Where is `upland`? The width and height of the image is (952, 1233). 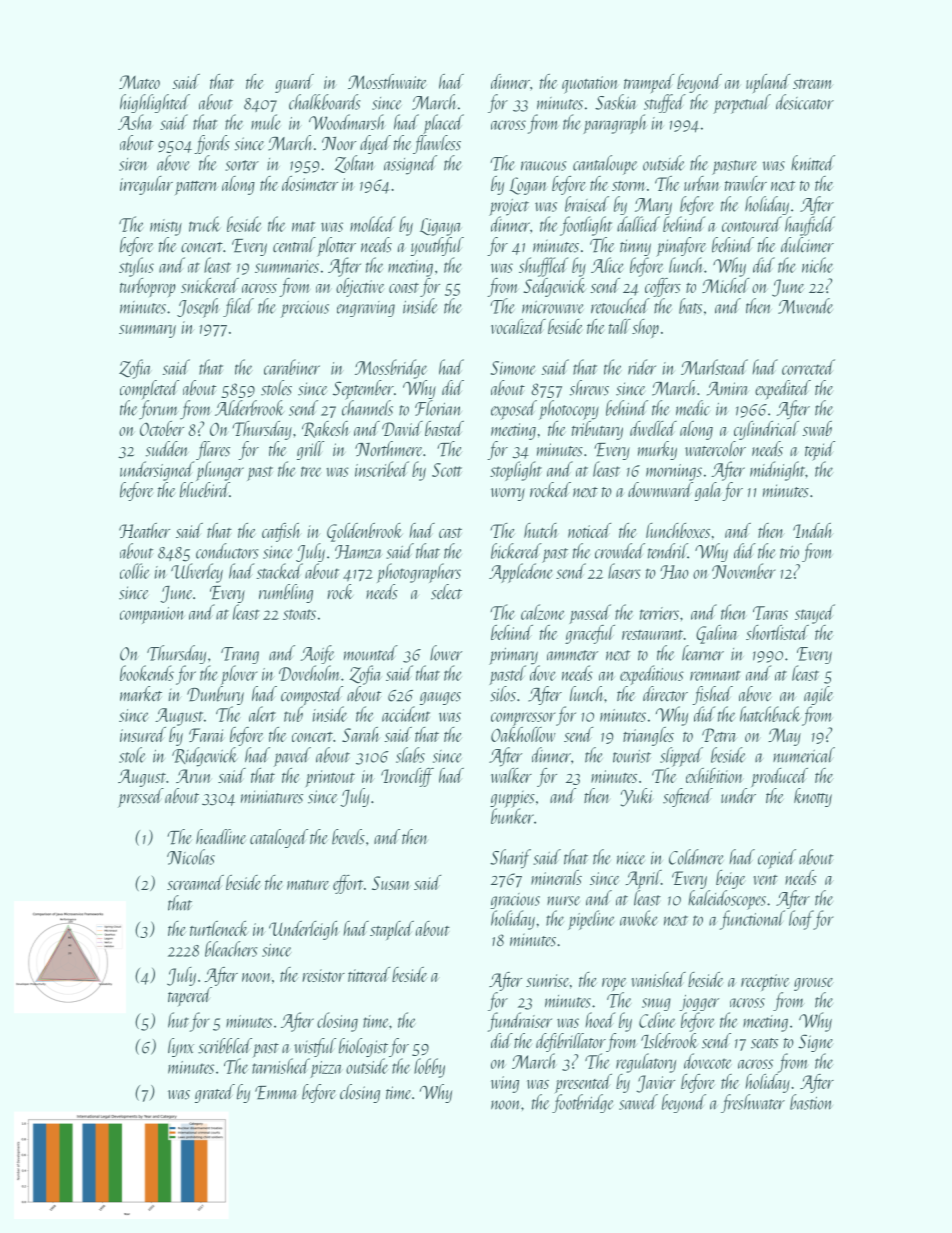
upland is located at coordinates (768, 84).
